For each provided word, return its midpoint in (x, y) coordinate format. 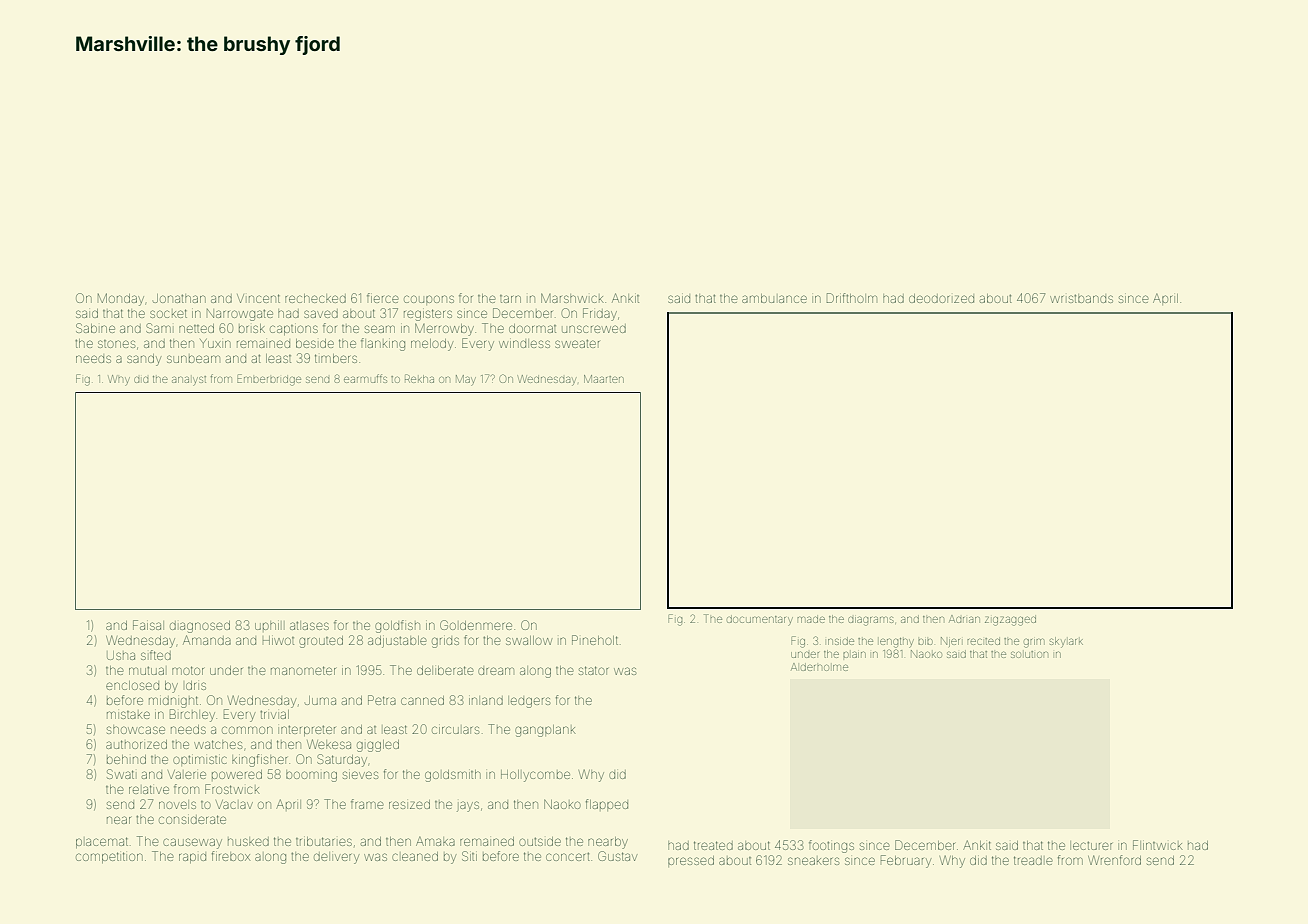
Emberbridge (269, 380)
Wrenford (1114, 860)
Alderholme (819, 667)
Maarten (604, 379)
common (247, 730)
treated (713, 845)
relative (149, 789)
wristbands (1081, 299)
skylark (1066, 642)
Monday (121, 299)
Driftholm (852, 298)
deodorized (941, 298)
